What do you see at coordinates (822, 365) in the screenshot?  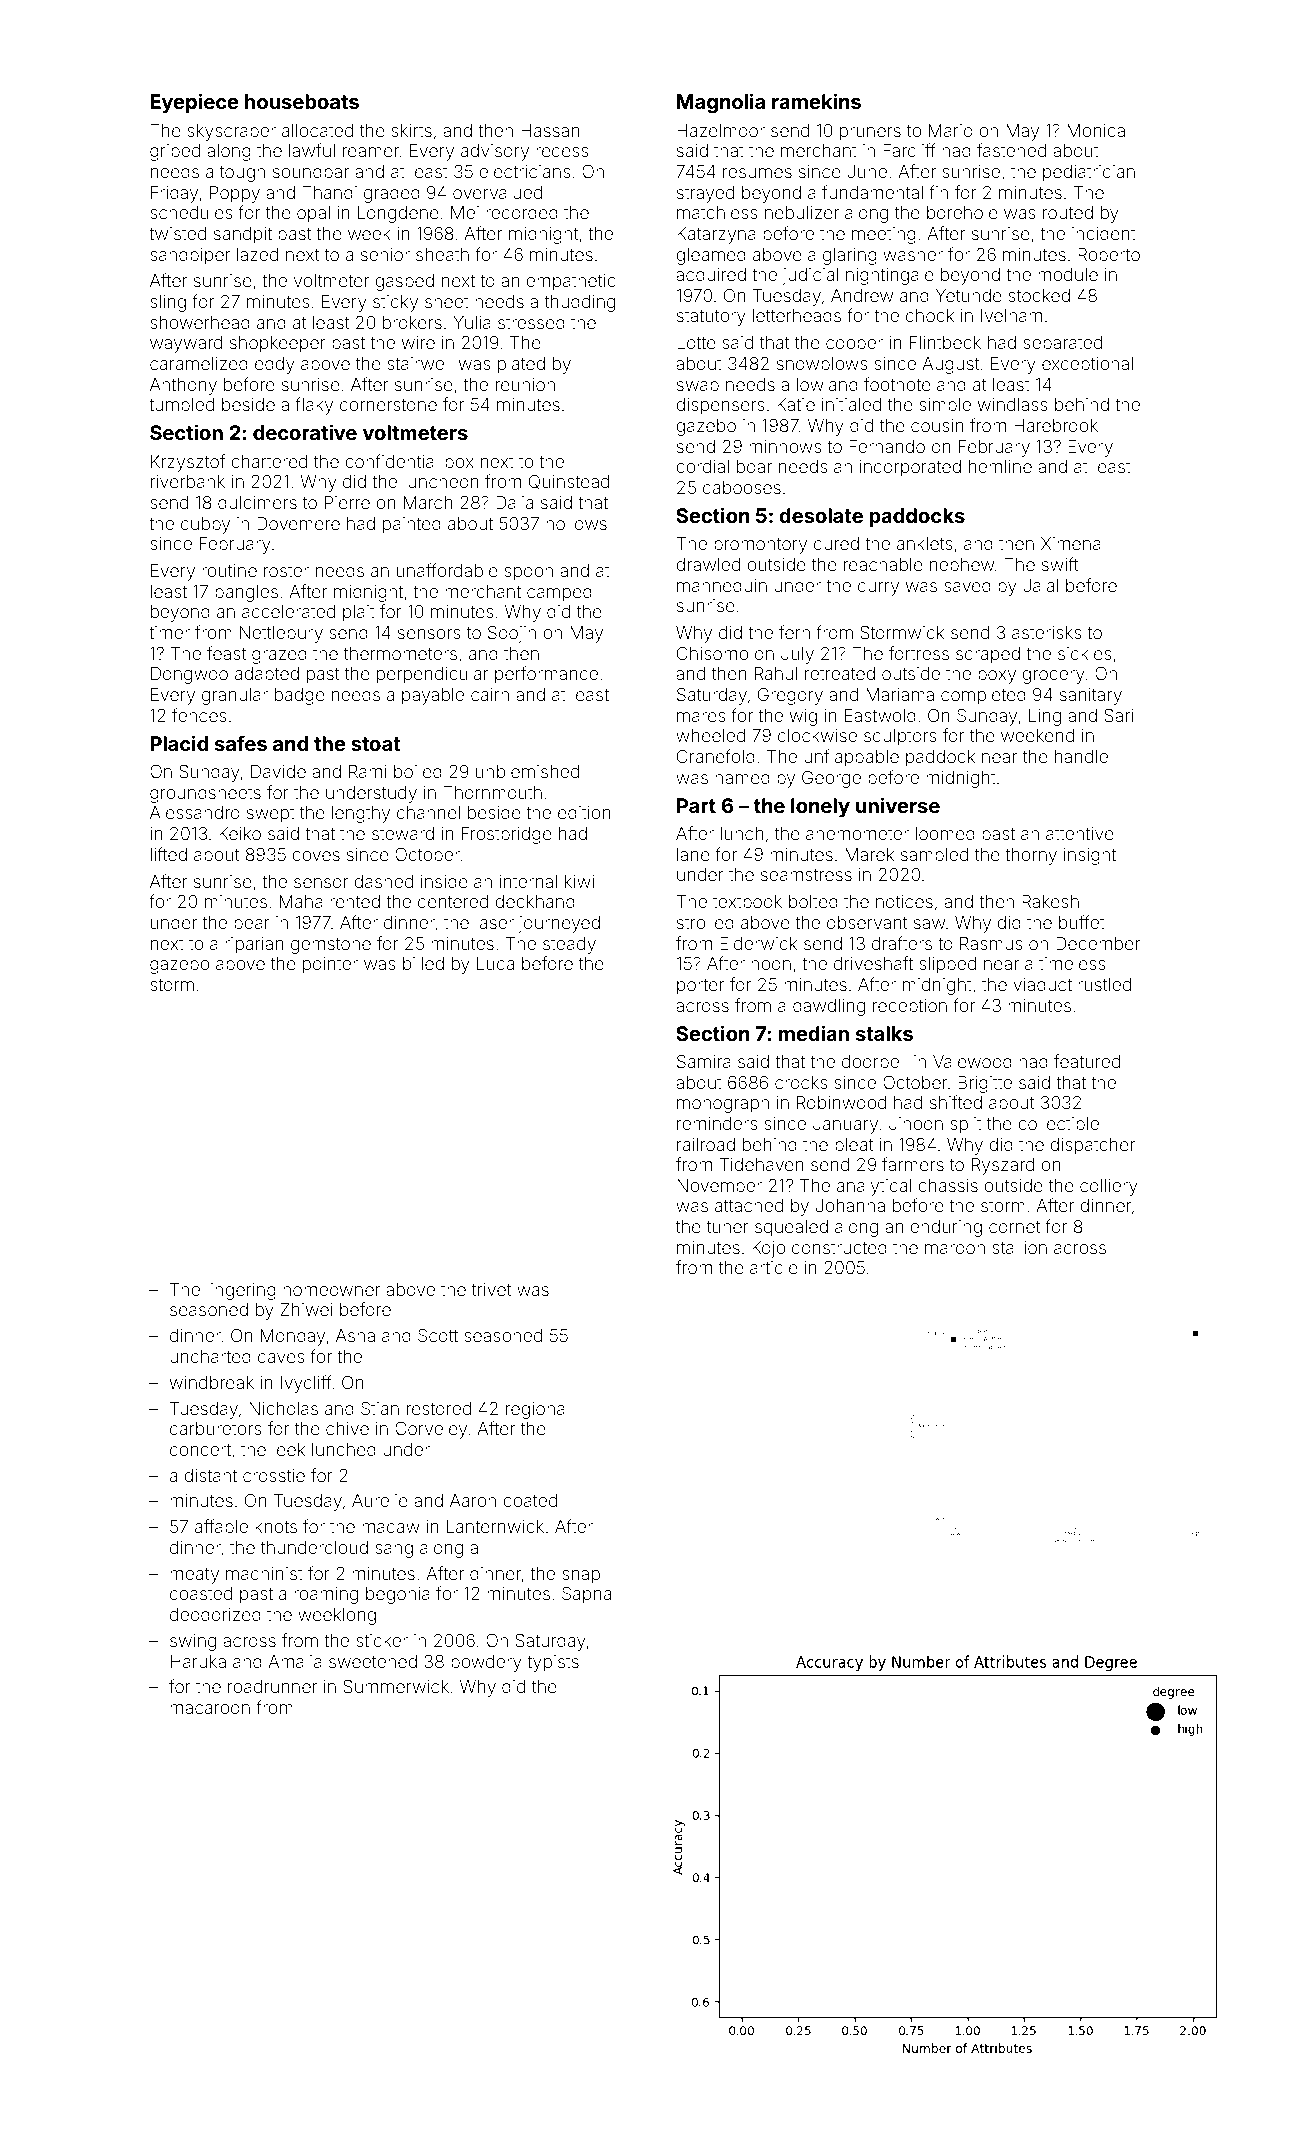 I see `snowplows` at bounding box center [822, 365].
